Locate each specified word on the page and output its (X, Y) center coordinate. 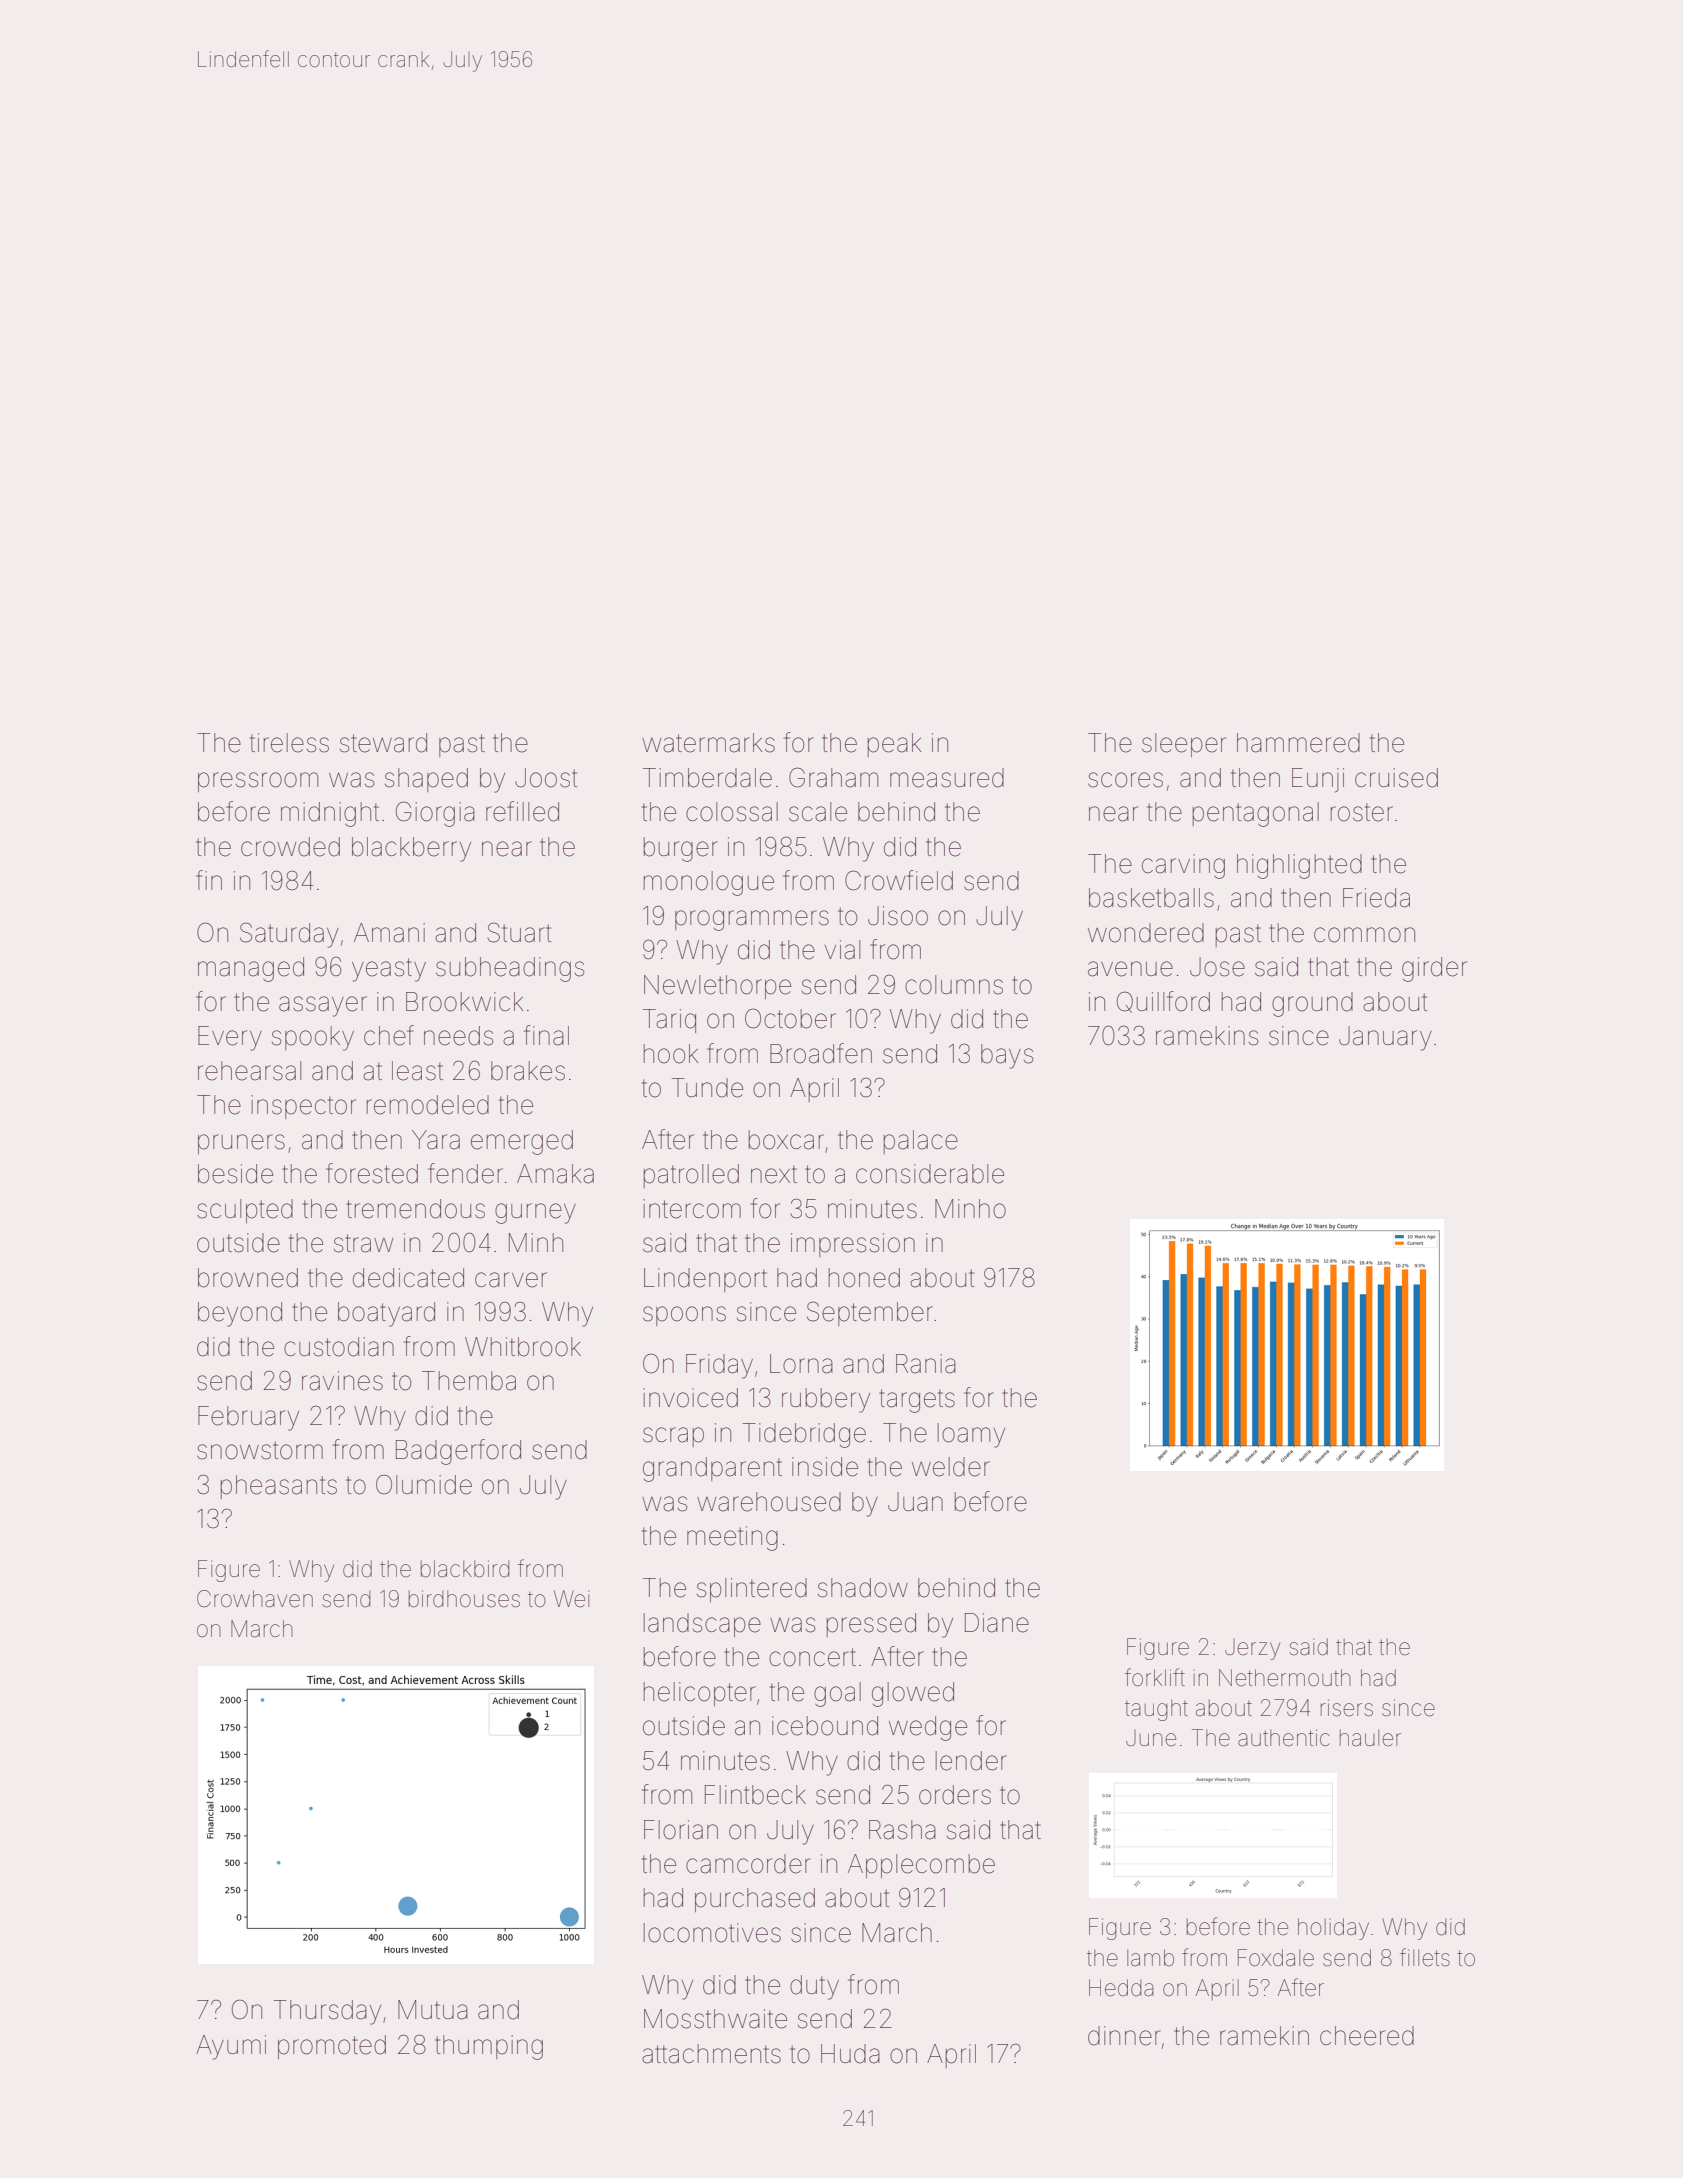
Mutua (433, 2010)
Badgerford (458, 1452)
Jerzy (1252, 1649)
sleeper (1184, 745)
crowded (290, 847)
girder (1434, 969)
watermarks (708, 743)
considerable (930, 1174)
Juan (915, 1502)
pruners (241, 1144)
